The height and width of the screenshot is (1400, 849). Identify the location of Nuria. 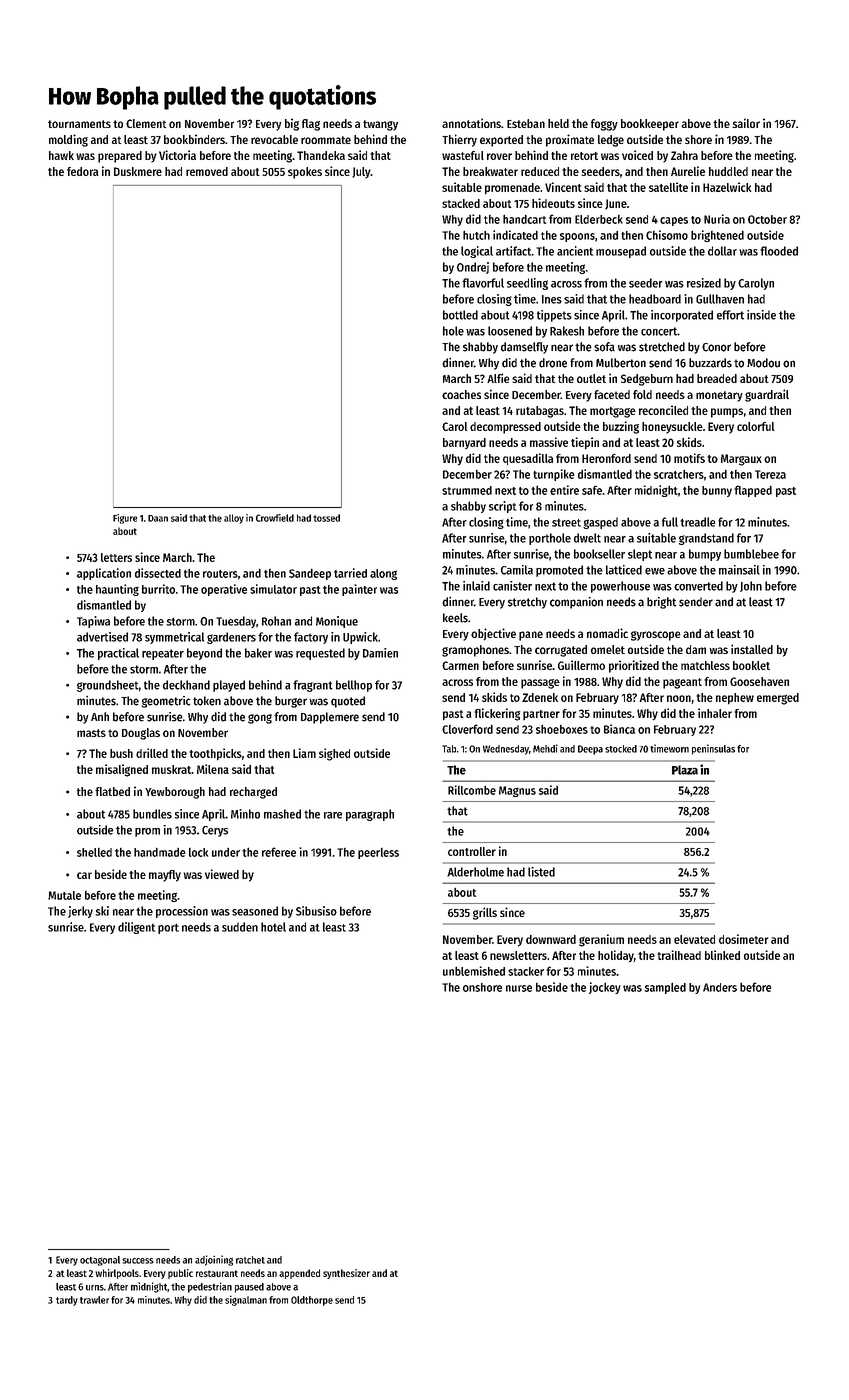
(717, 219).
